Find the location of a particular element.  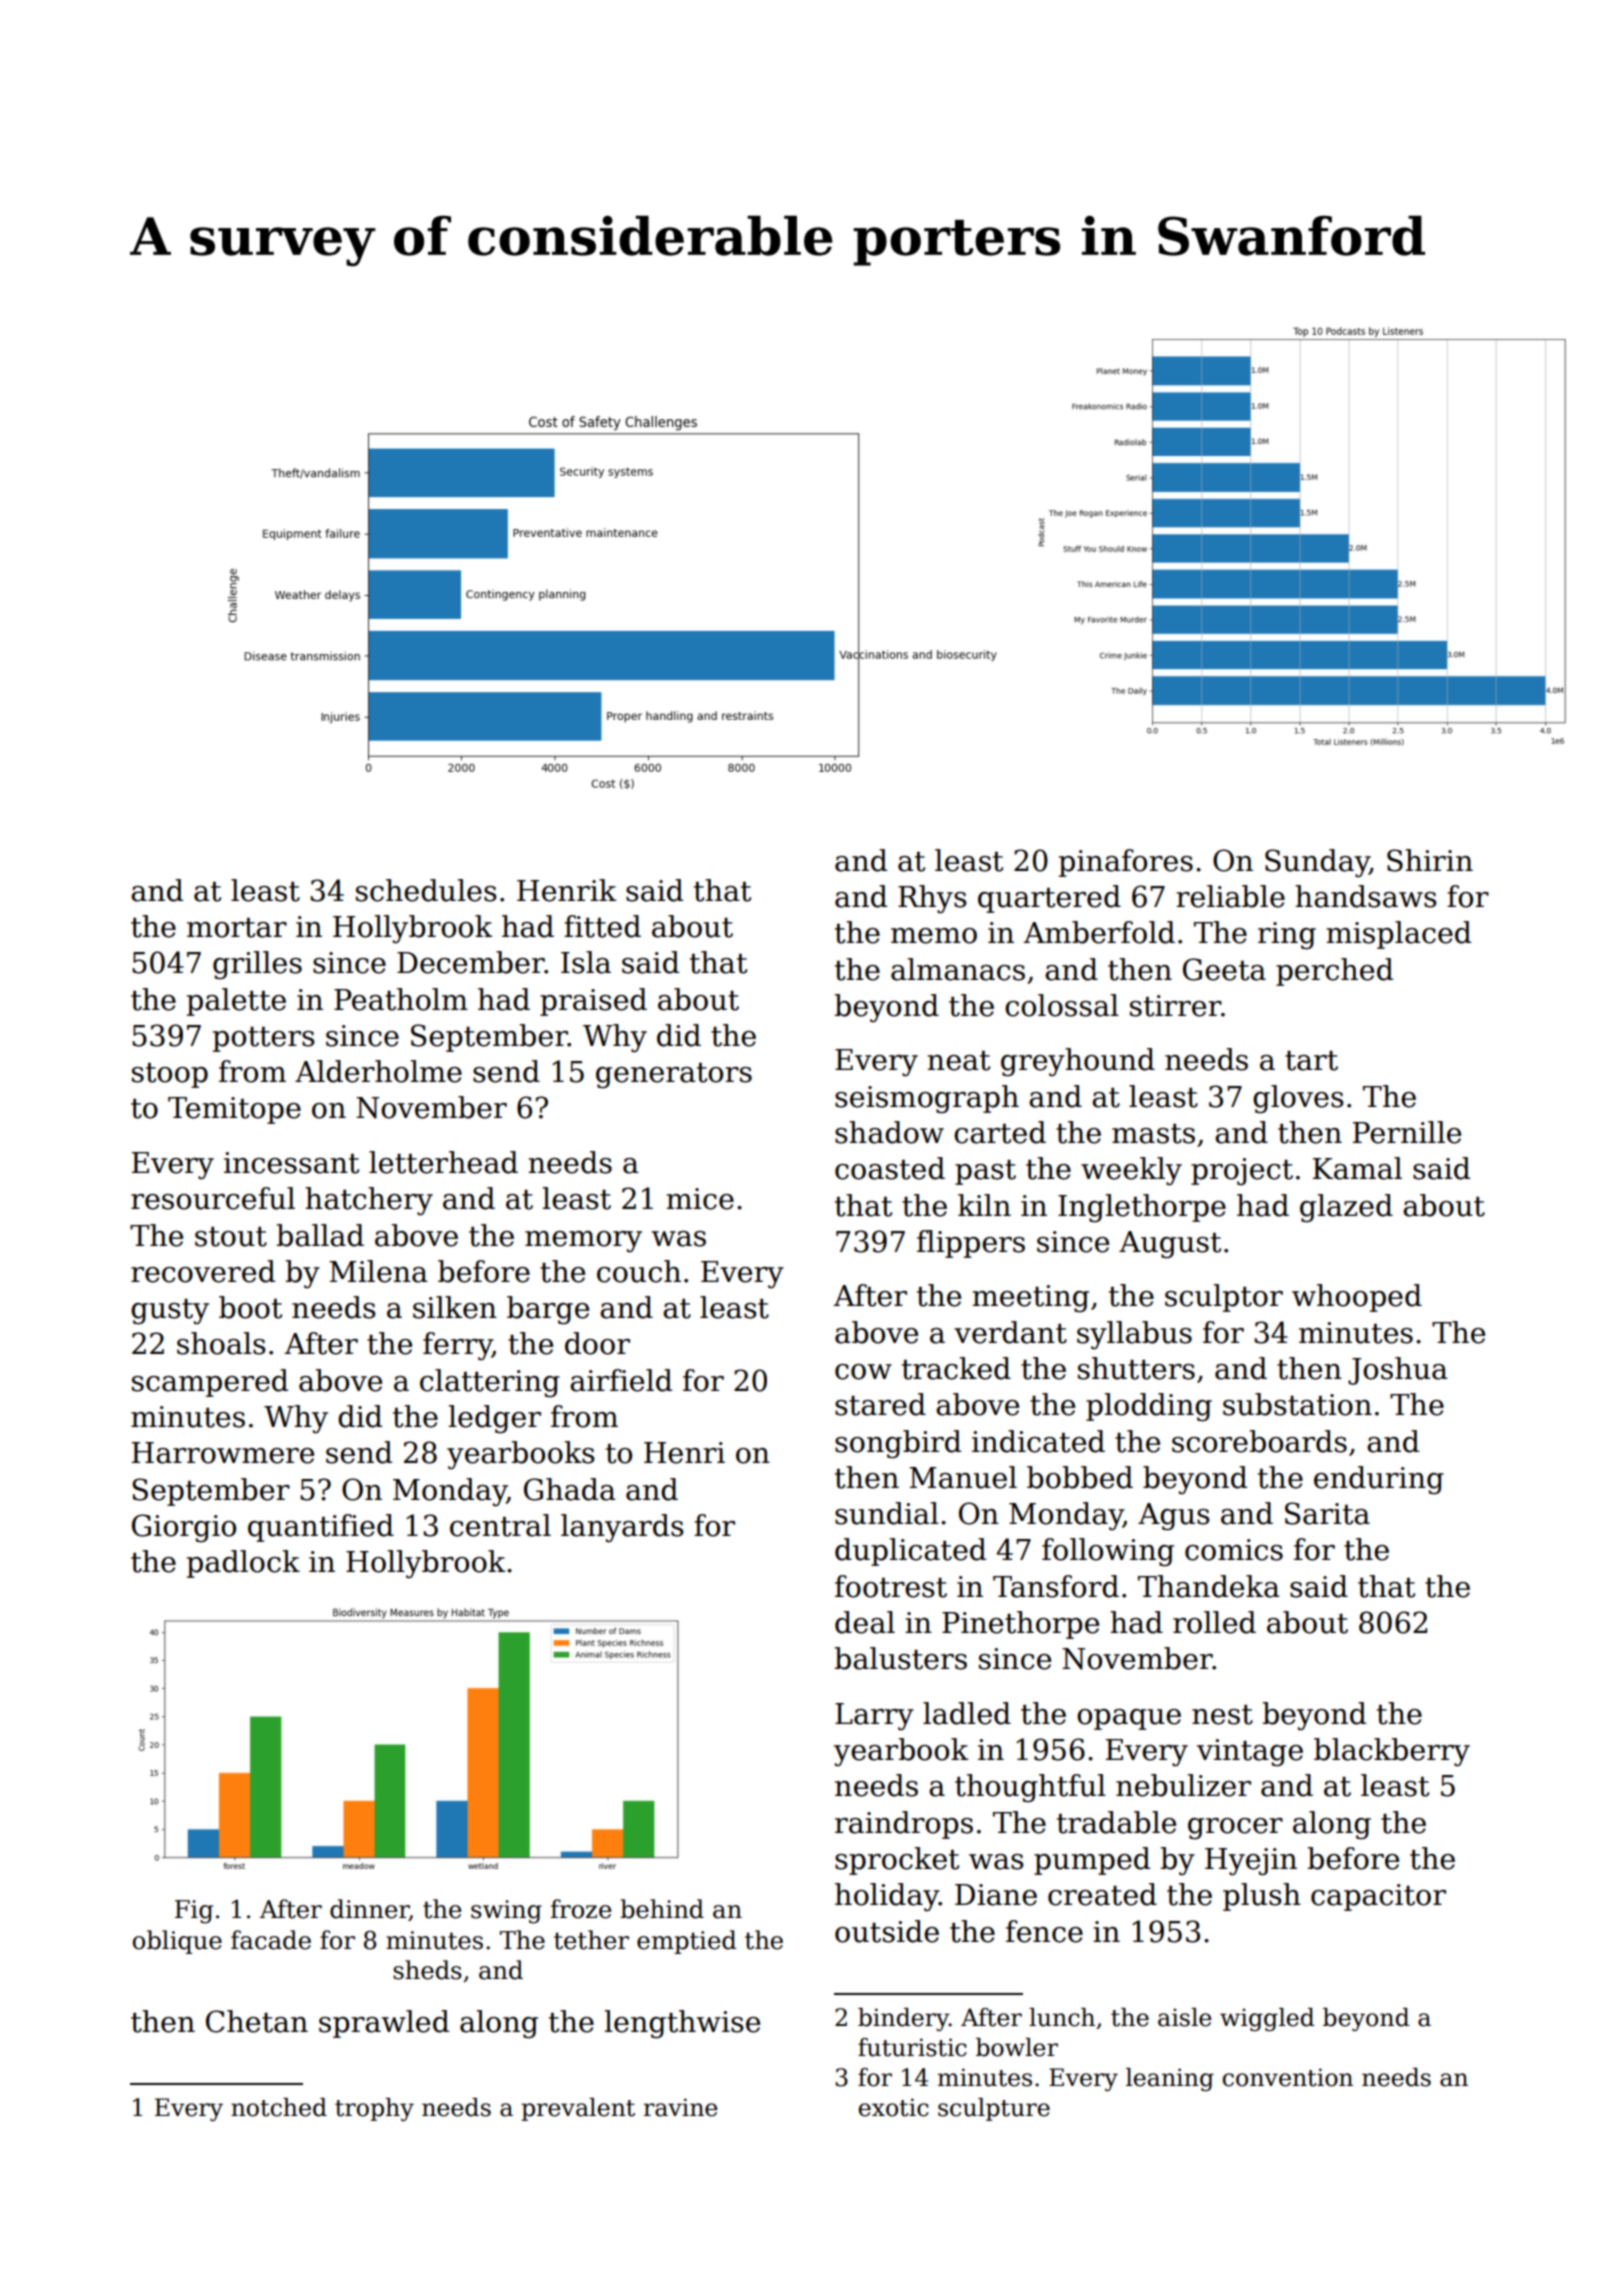

whooped is located at coordinates (1357, 1298).
